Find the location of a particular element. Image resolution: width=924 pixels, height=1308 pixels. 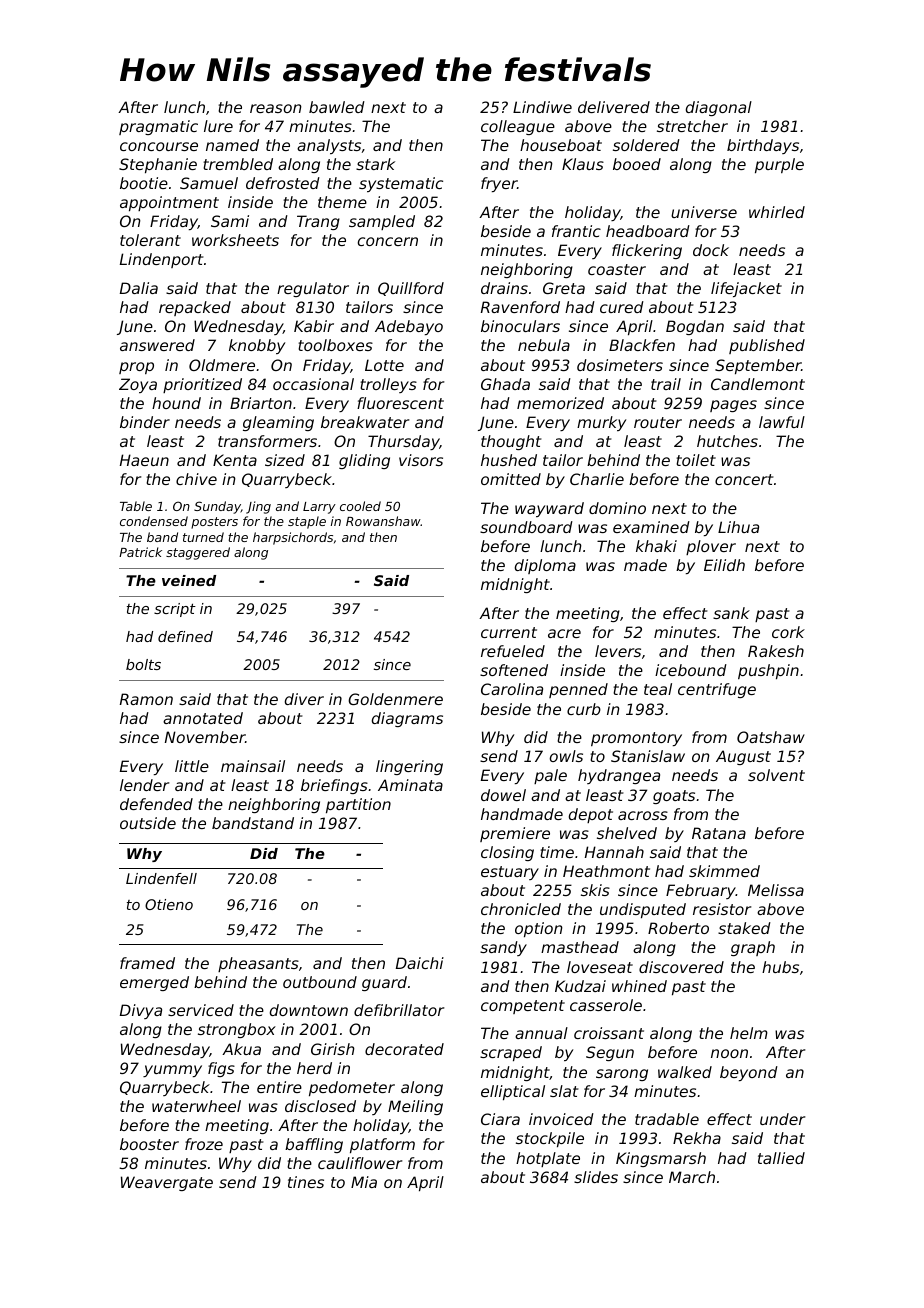

concern is located at coordinates (388, 241).
